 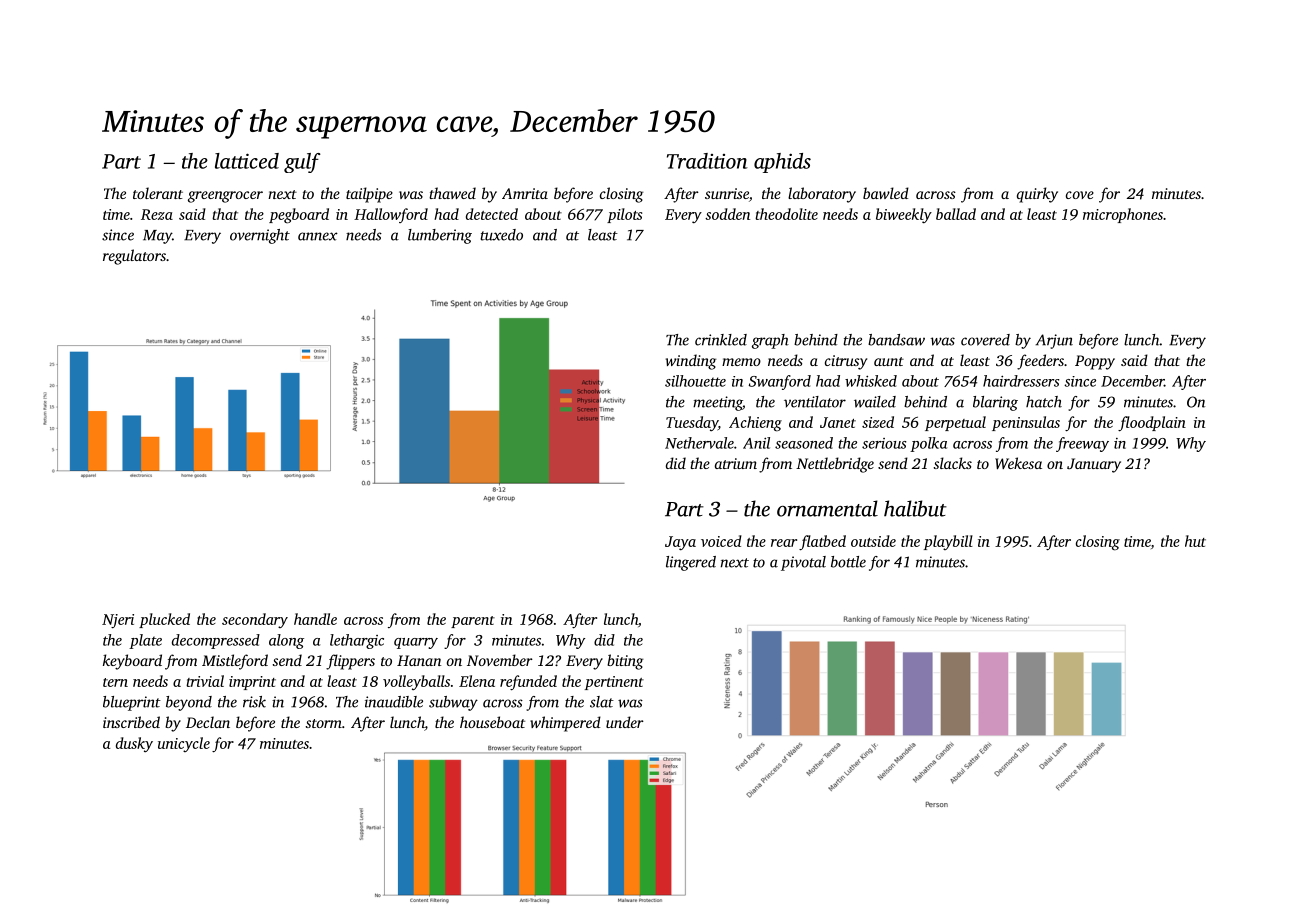 What do you see at coordinates (614, 683) in the screenshot?
I see `pertinent` at bounding box center [614, 683].
